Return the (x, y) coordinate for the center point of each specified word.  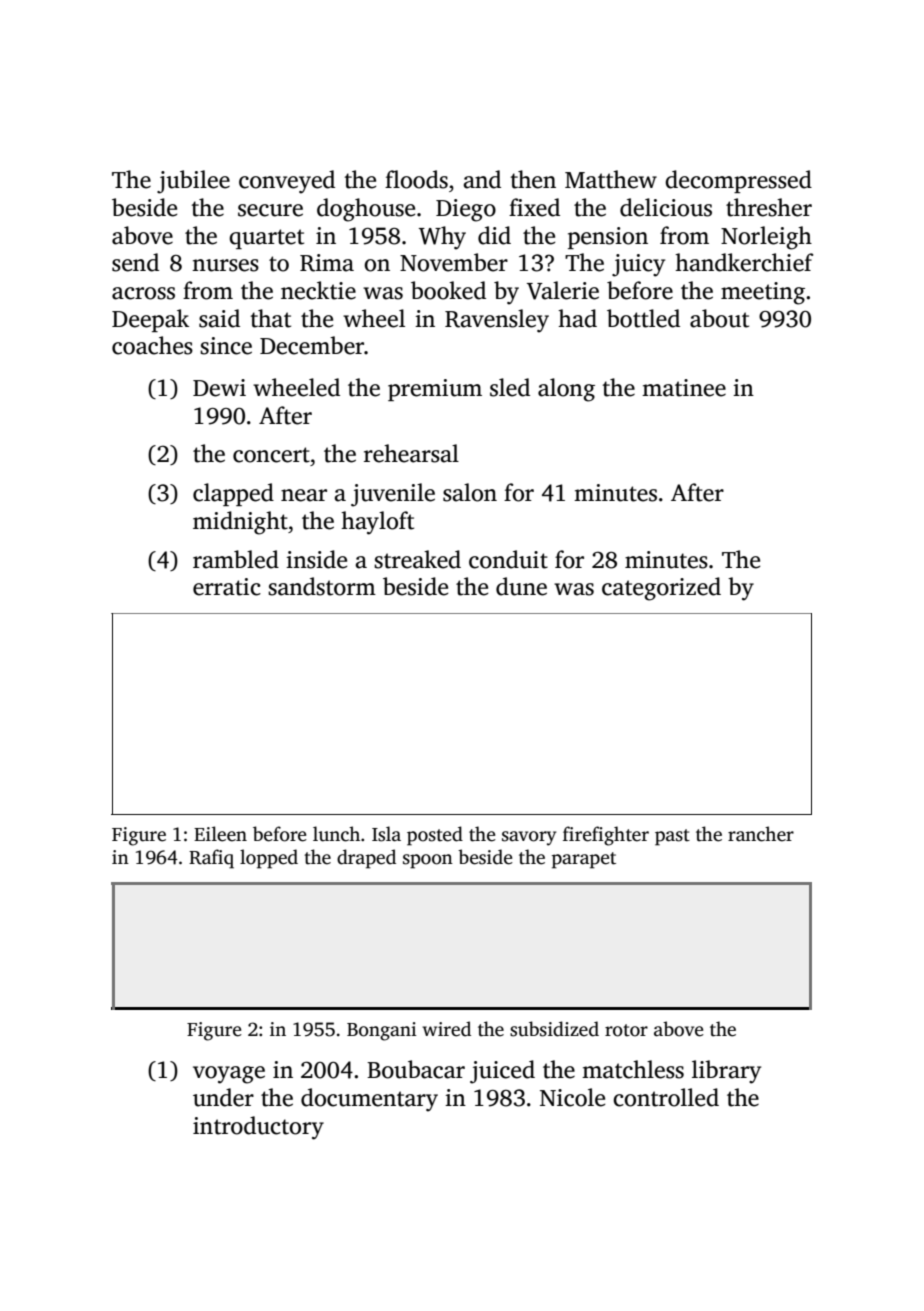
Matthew (611, 179)
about (719, 318)
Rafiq (211, 859)
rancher (761, 834)
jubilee (193, 182)
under (223, 1097)
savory (529, 838)
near (304, 495)
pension (608, 238)
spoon (428, 861)
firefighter (606, 836)
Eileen (220, 834)
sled (510, 387)
